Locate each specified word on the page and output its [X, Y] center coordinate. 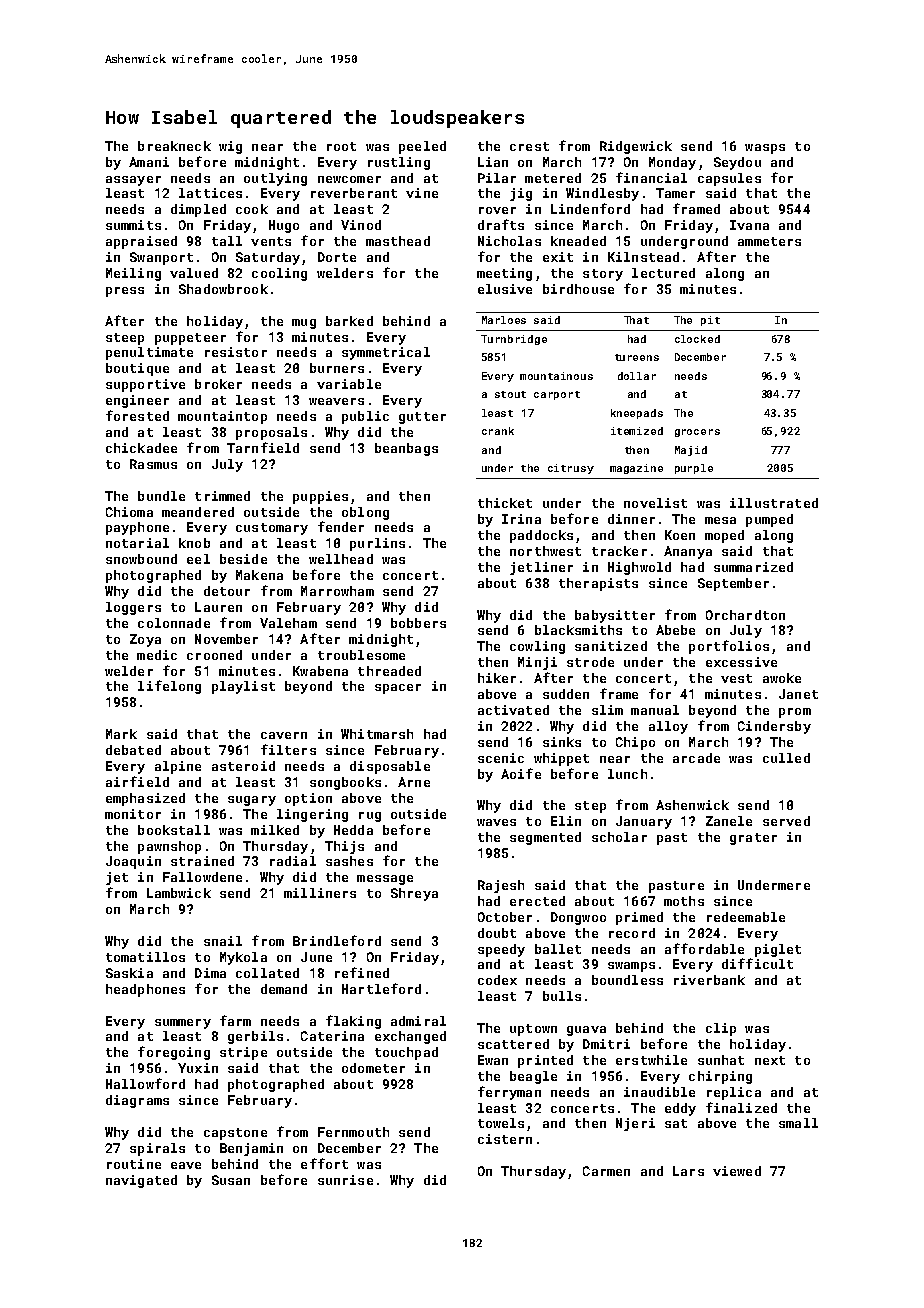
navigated [141, 1181]
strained [202, 861]
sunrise [345, 1180]
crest [529, 146]
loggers [133, 608]
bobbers [418, 623]
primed [639, 918]
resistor [236, 352]
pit [710, 321]
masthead [398, 241]
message [385, 880]
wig [230, 147]
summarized [753, 567]
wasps [765, 149]
